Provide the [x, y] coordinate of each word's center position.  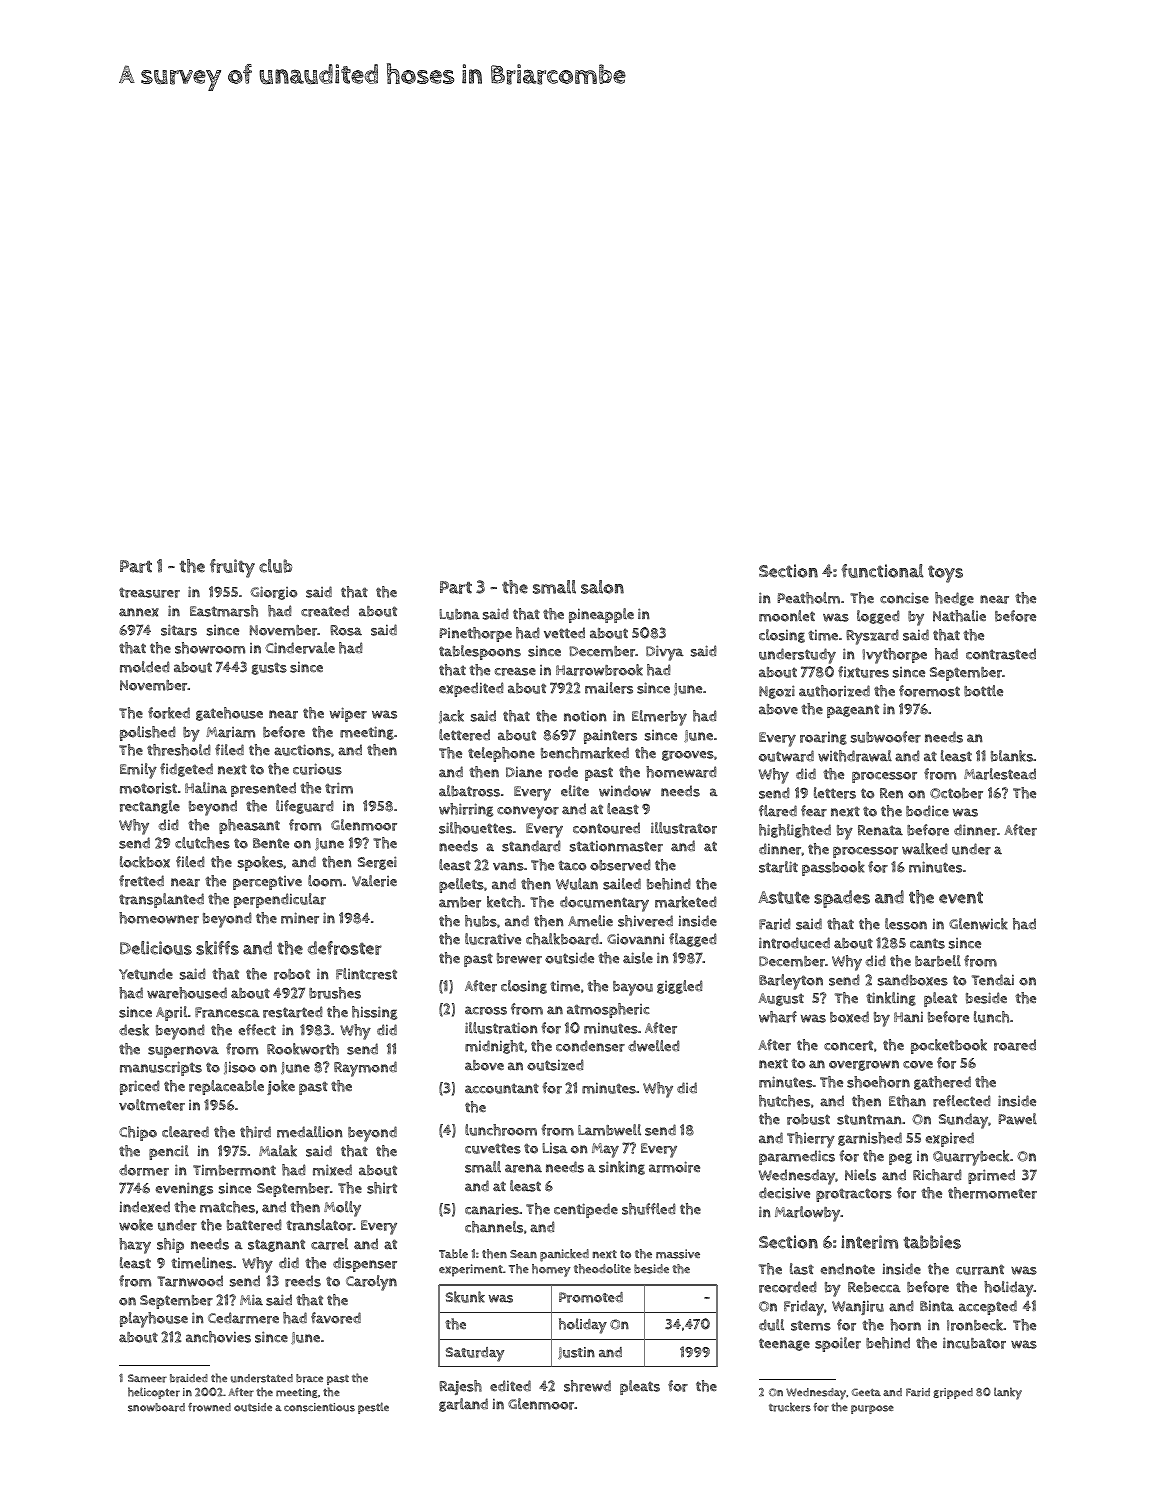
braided [189, 1378]
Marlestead [1000, 774]
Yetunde [146, 974]
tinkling [891, 999]
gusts [269, 668]
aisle [638, 958]
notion [585, 716]
